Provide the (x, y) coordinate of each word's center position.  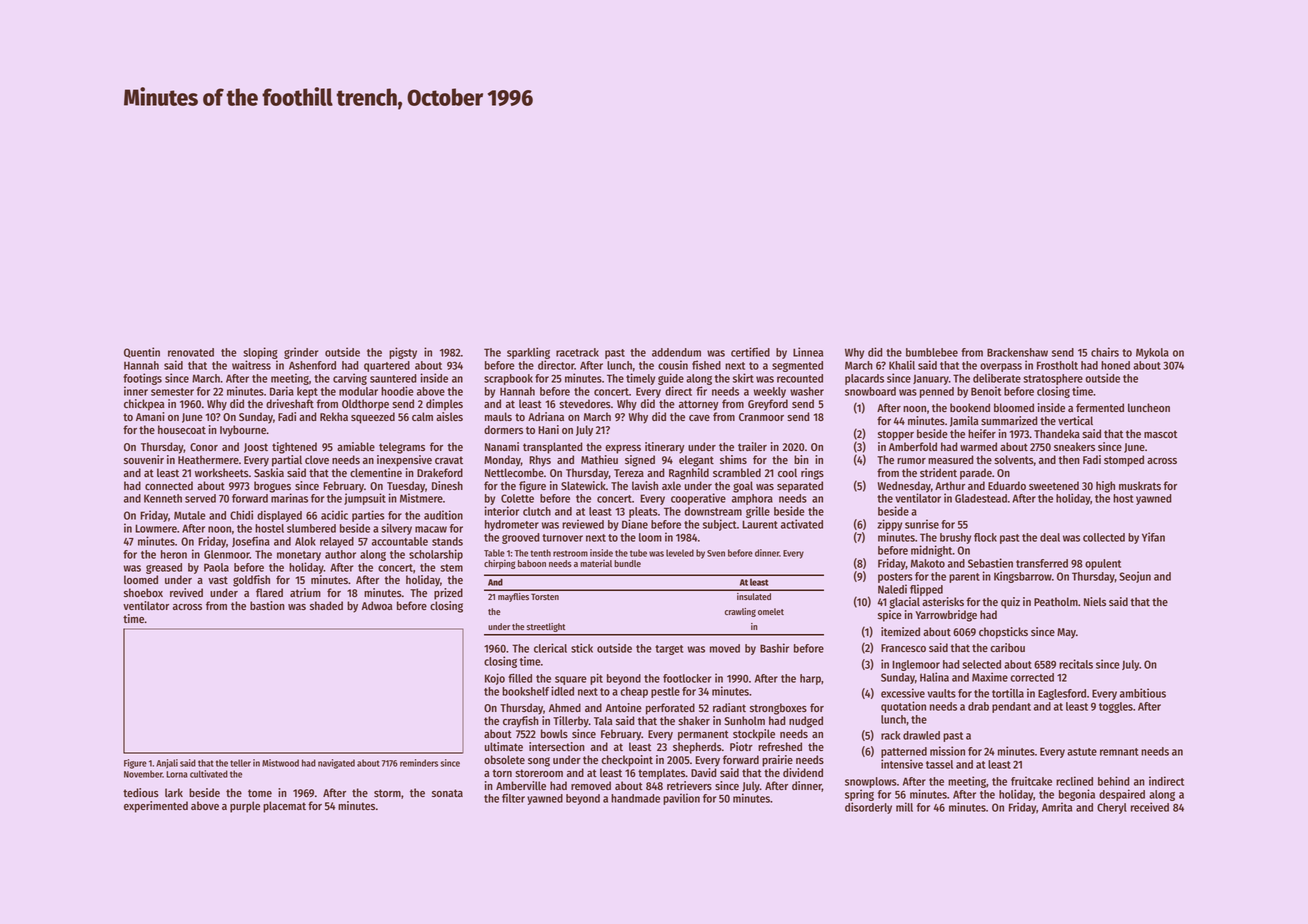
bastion (267, 605)
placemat (284, 807)
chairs (1105, 352)
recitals (1076, 664)
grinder (301, 353)
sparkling (528, 353)
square (571, 680)
